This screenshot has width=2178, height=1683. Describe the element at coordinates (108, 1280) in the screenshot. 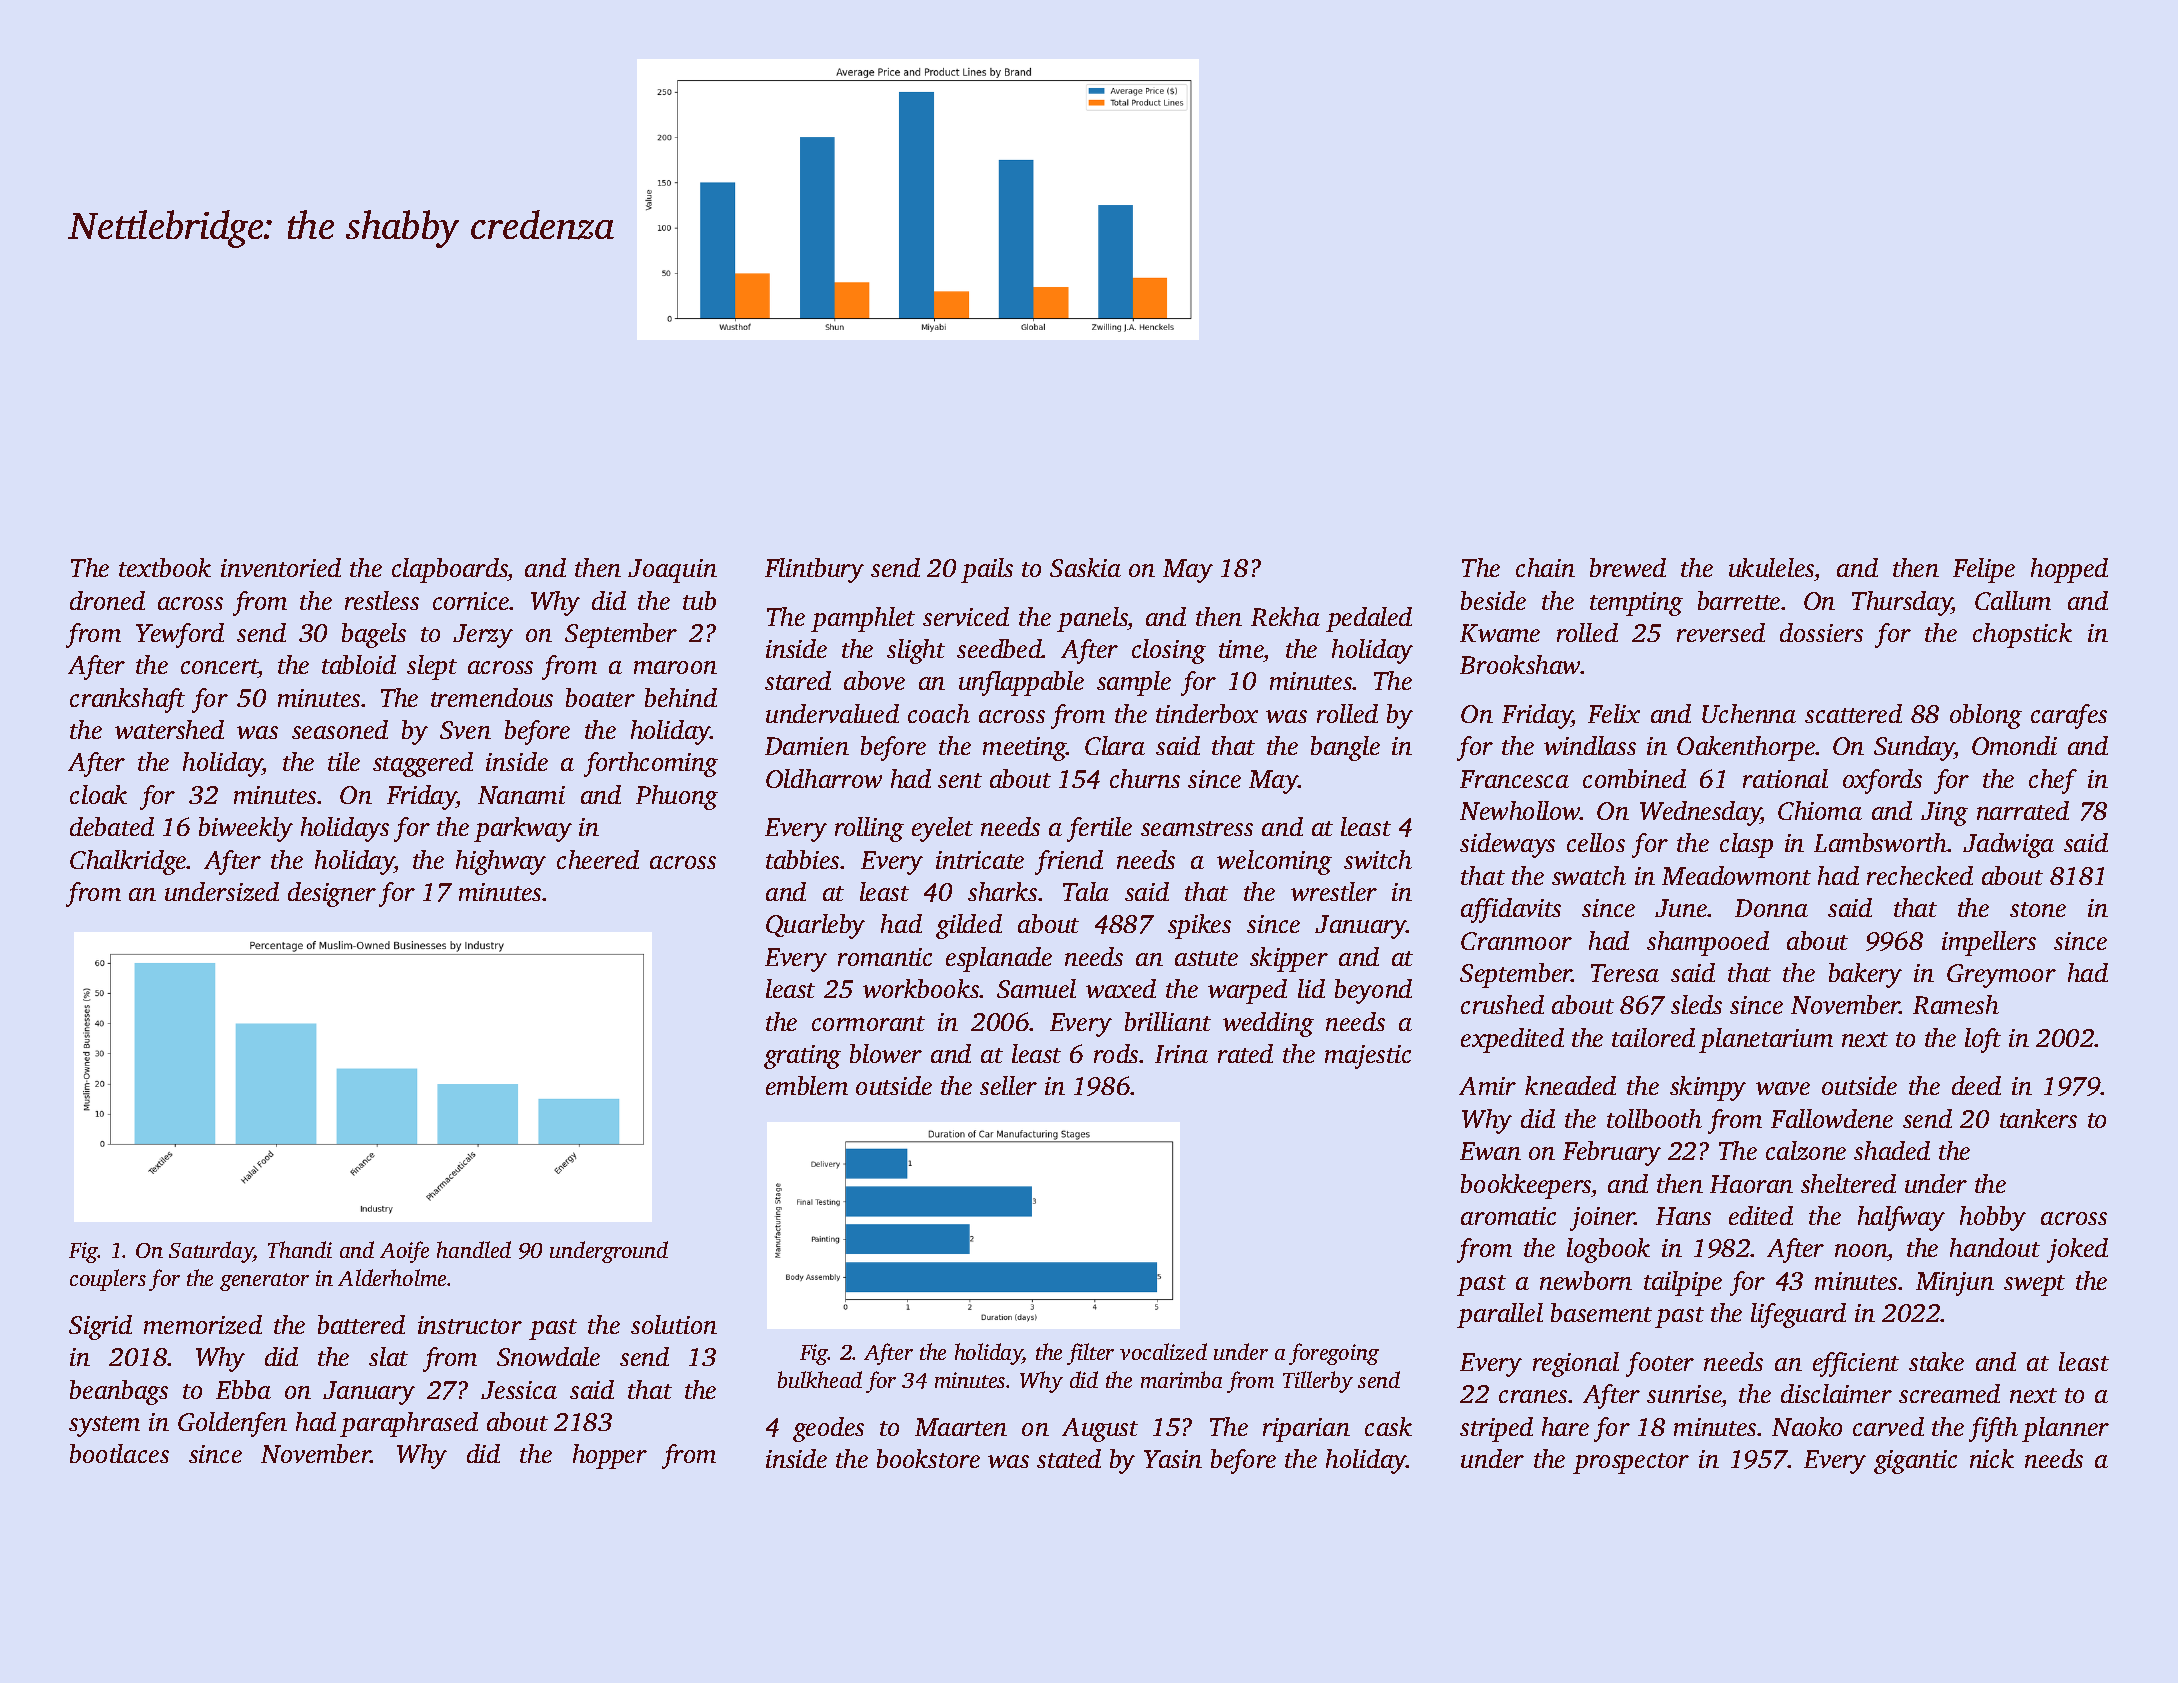

I see `couplers` at that location.
